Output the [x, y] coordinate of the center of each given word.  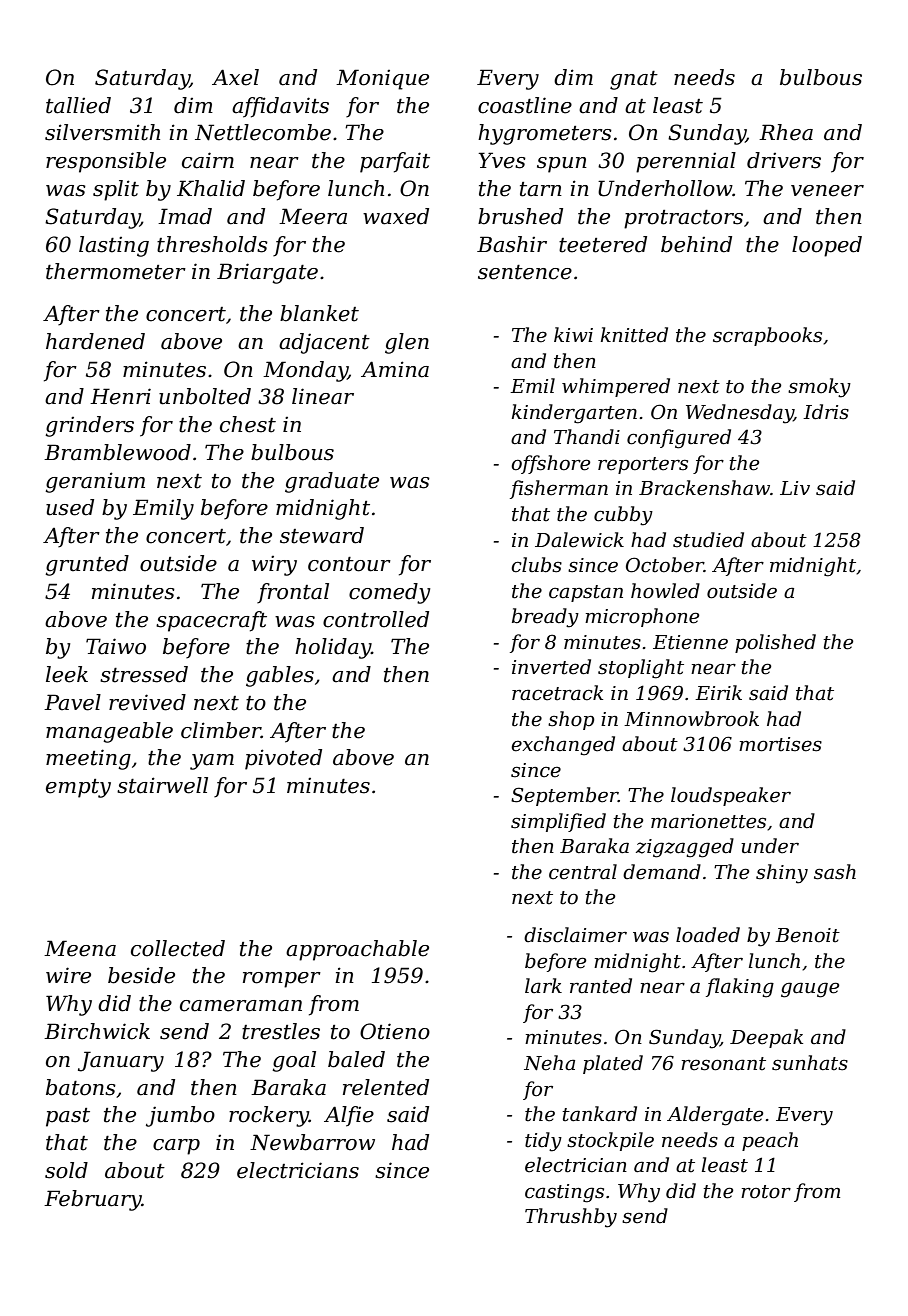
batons [81, 1087]
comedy [389, 593]
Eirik [718, 692]
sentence [525, 272]
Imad [185, 216]
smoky [819, 388]
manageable [109, 732]
